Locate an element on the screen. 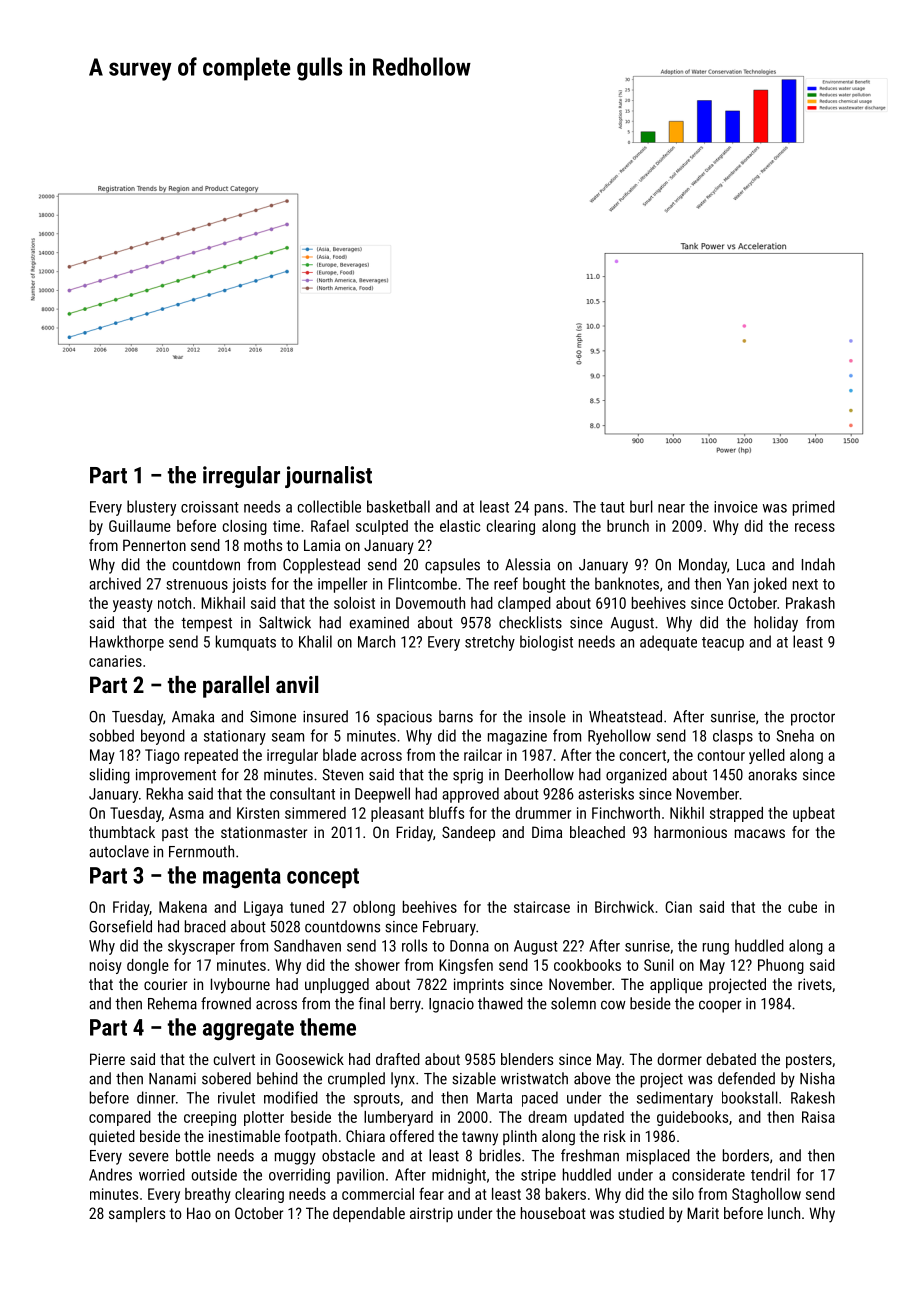 The image size is (924, 1308). concept is located at coordinates (323, 878).
